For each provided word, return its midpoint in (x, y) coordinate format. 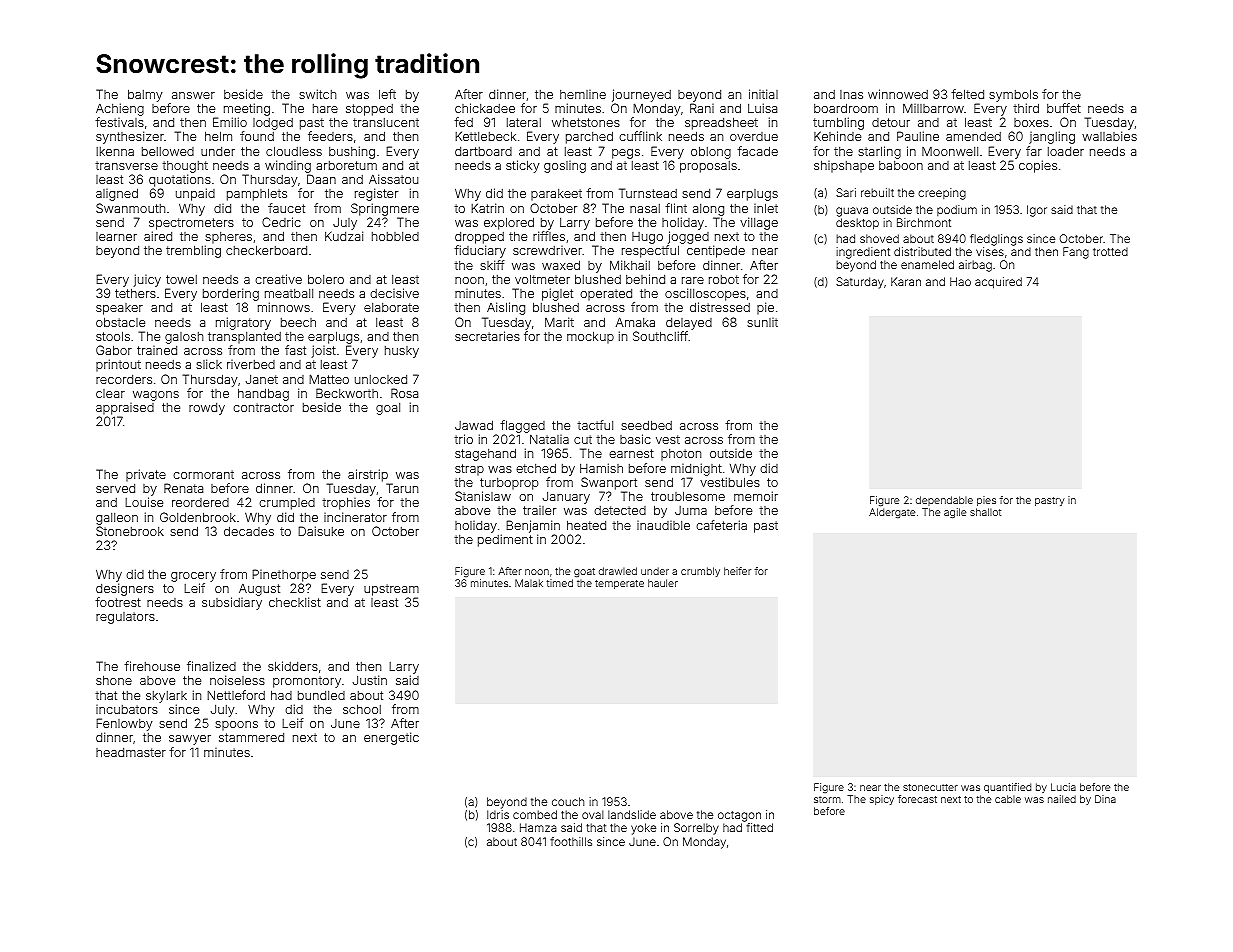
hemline (583, 94)
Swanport (609, 483)
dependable (944, 501)
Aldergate (892, 513)
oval (593, 814)
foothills (571, 841)
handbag (263, 394)
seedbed (646, 425)
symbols (1013, 95)
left (387, 94)
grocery (193, 577)
